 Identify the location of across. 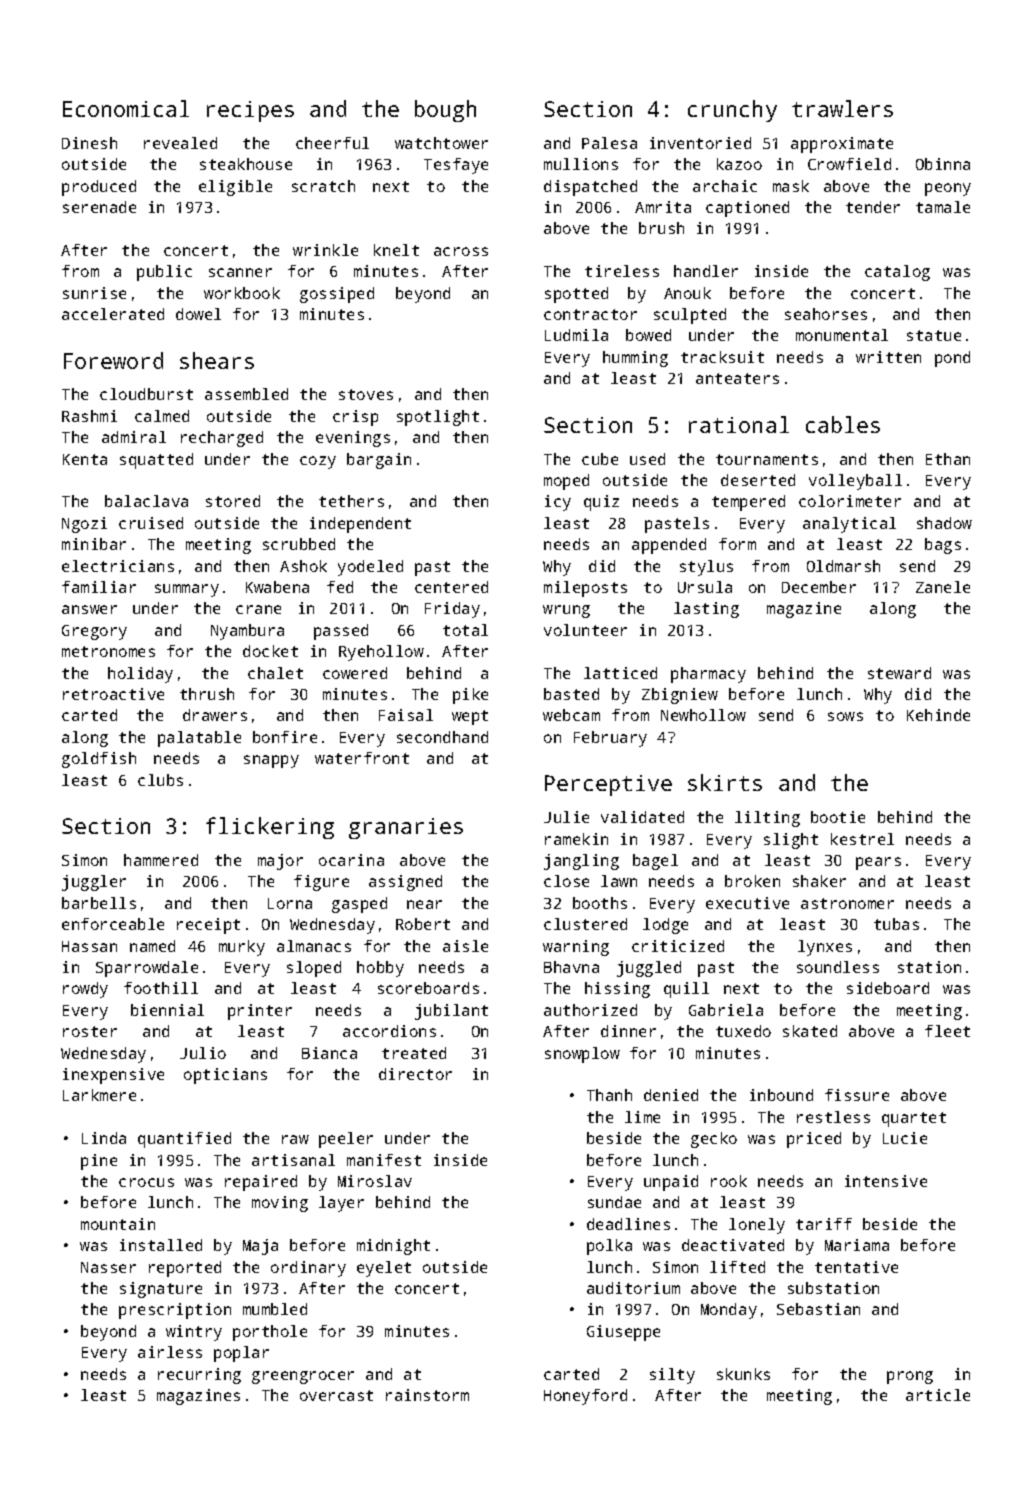
(461, 251).
